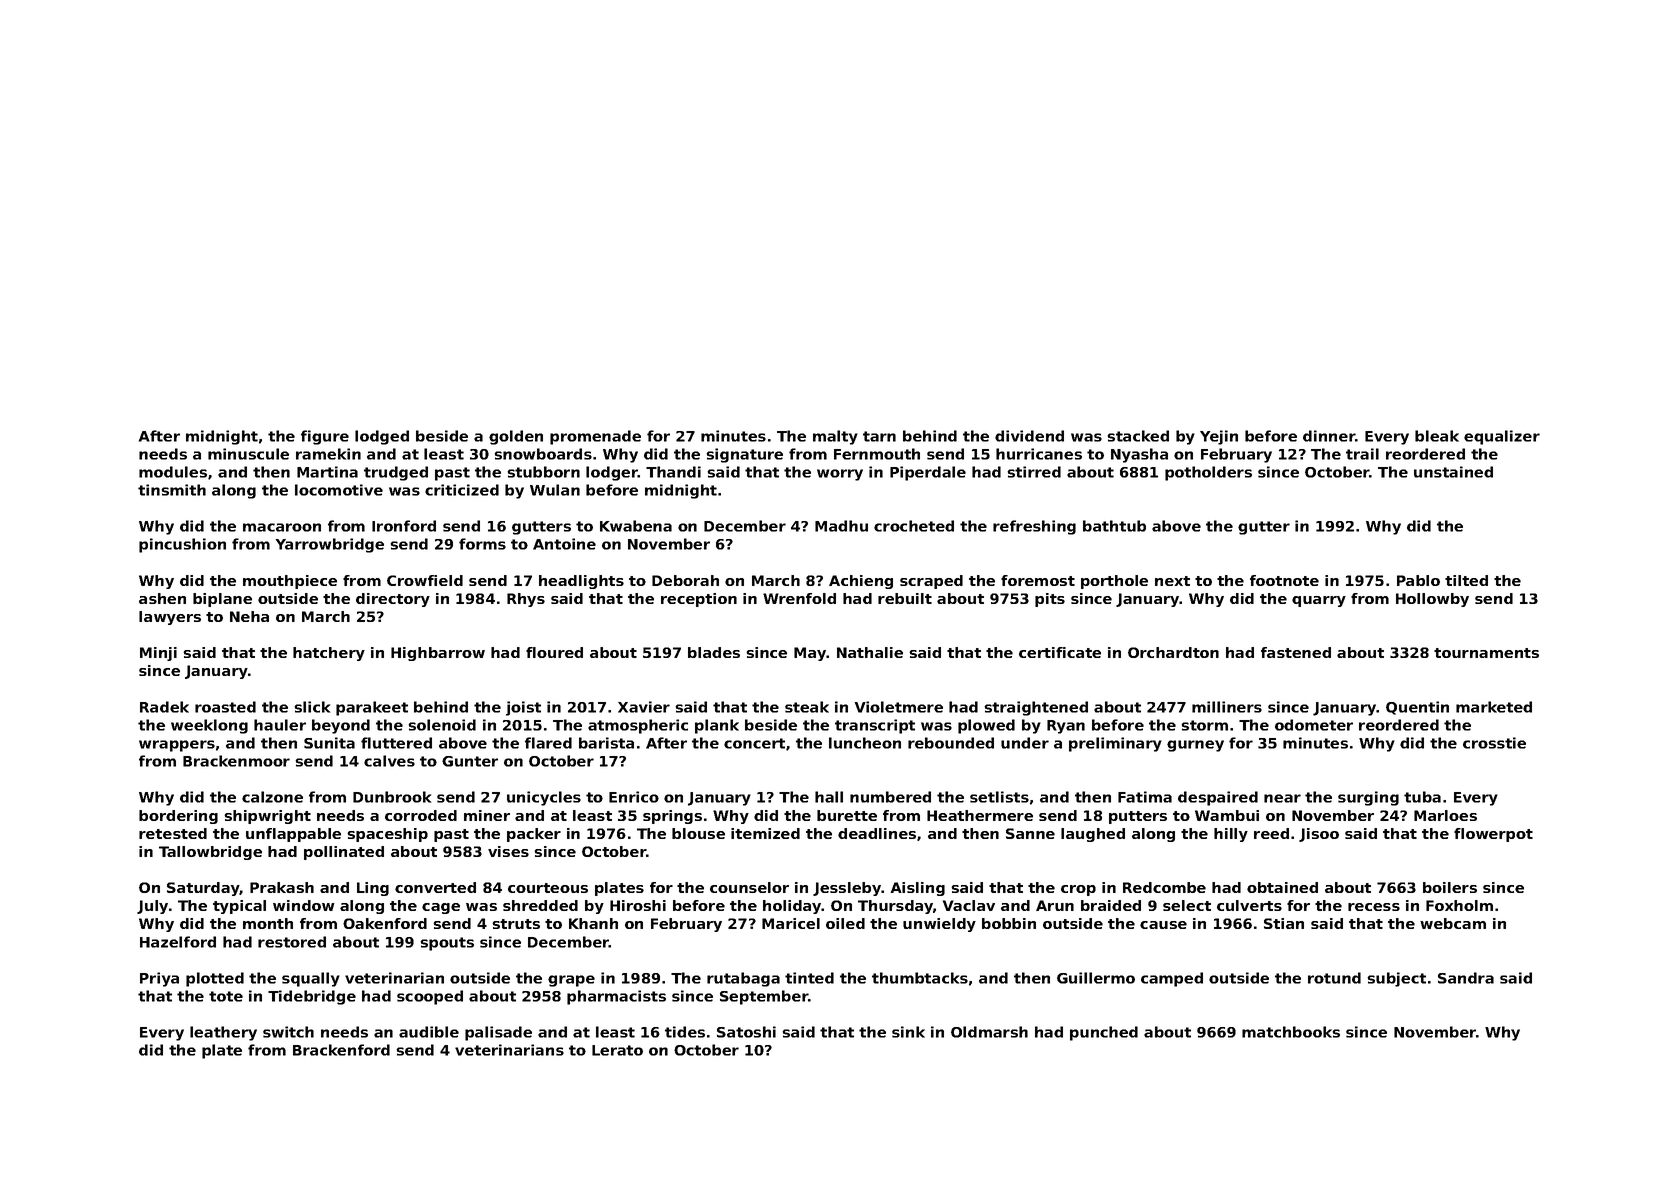 The height and width of the screenshot is (1187, 1679). I want to click on unstained, so click(1453, 472).
